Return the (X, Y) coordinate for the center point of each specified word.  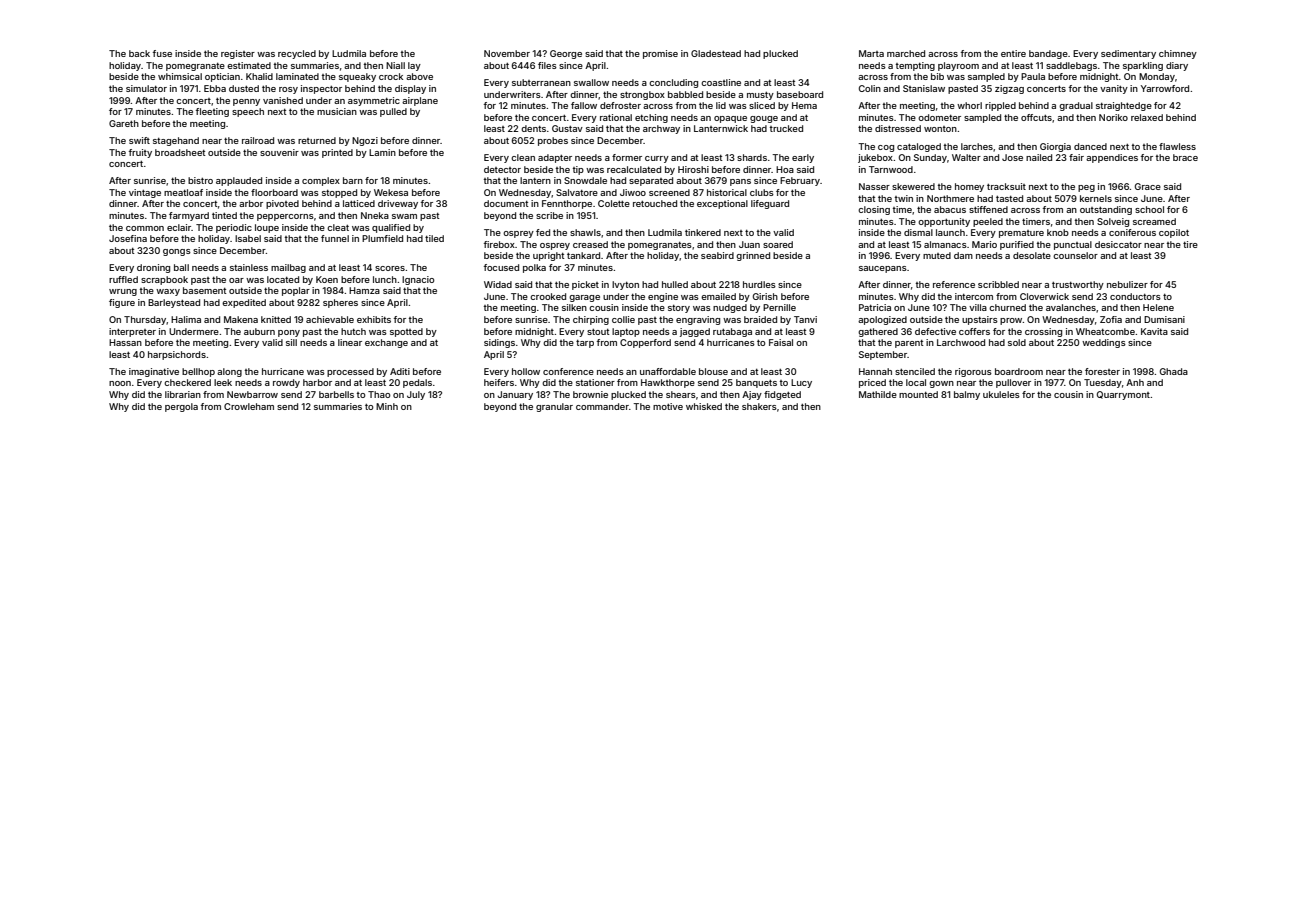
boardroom (1019, 371)
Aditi (400, 371)
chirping (591, 320)
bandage (1048, 54)
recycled (297, 54)
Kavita (1154, 331)
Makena (241, 319)
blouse (713, 371)
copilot (1174, 233)
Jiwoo (633, 192)
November (507, 53)
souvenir (279, 152)
